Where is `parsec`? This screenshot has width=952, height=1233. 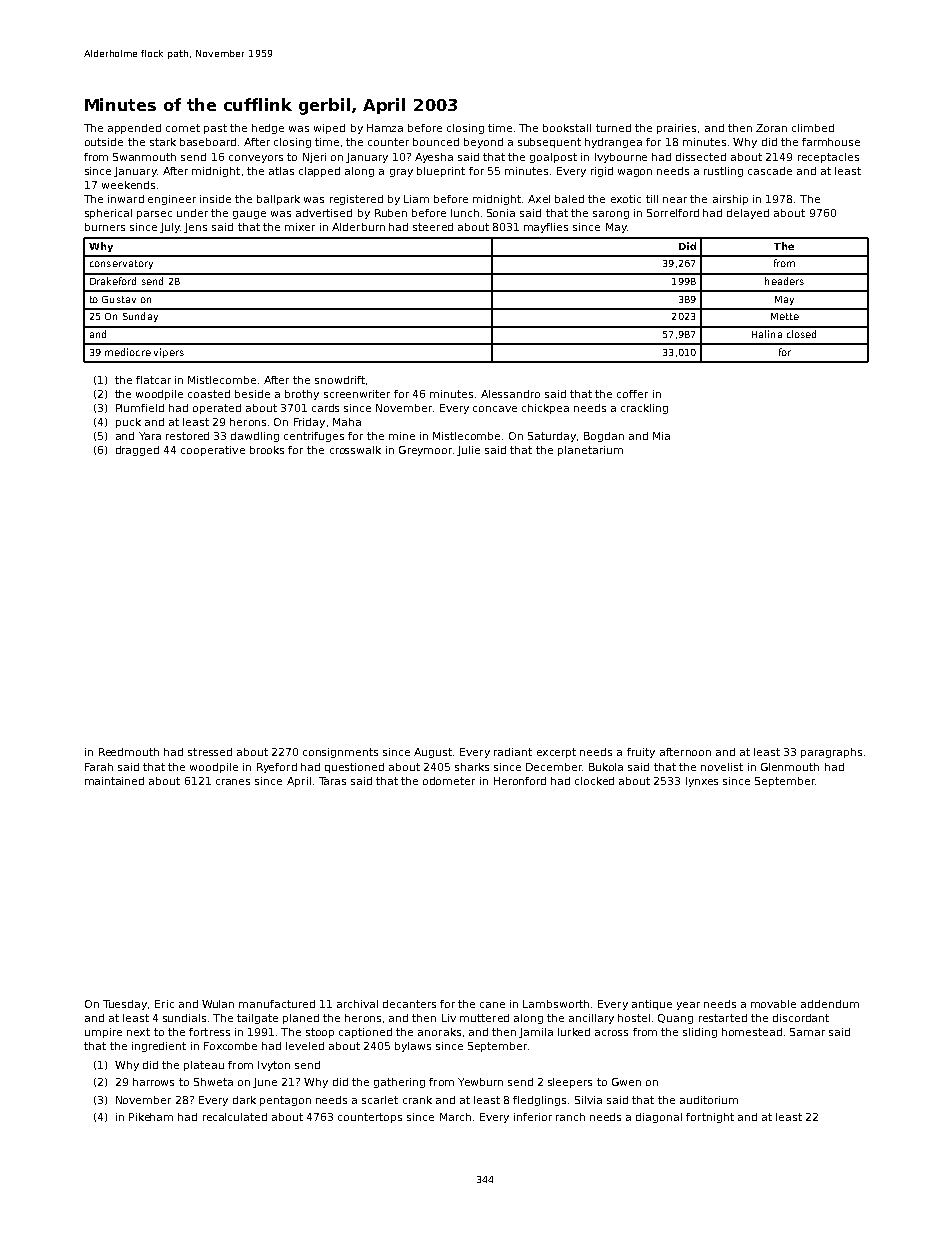
parsec is located at coordinates (154, 215).
